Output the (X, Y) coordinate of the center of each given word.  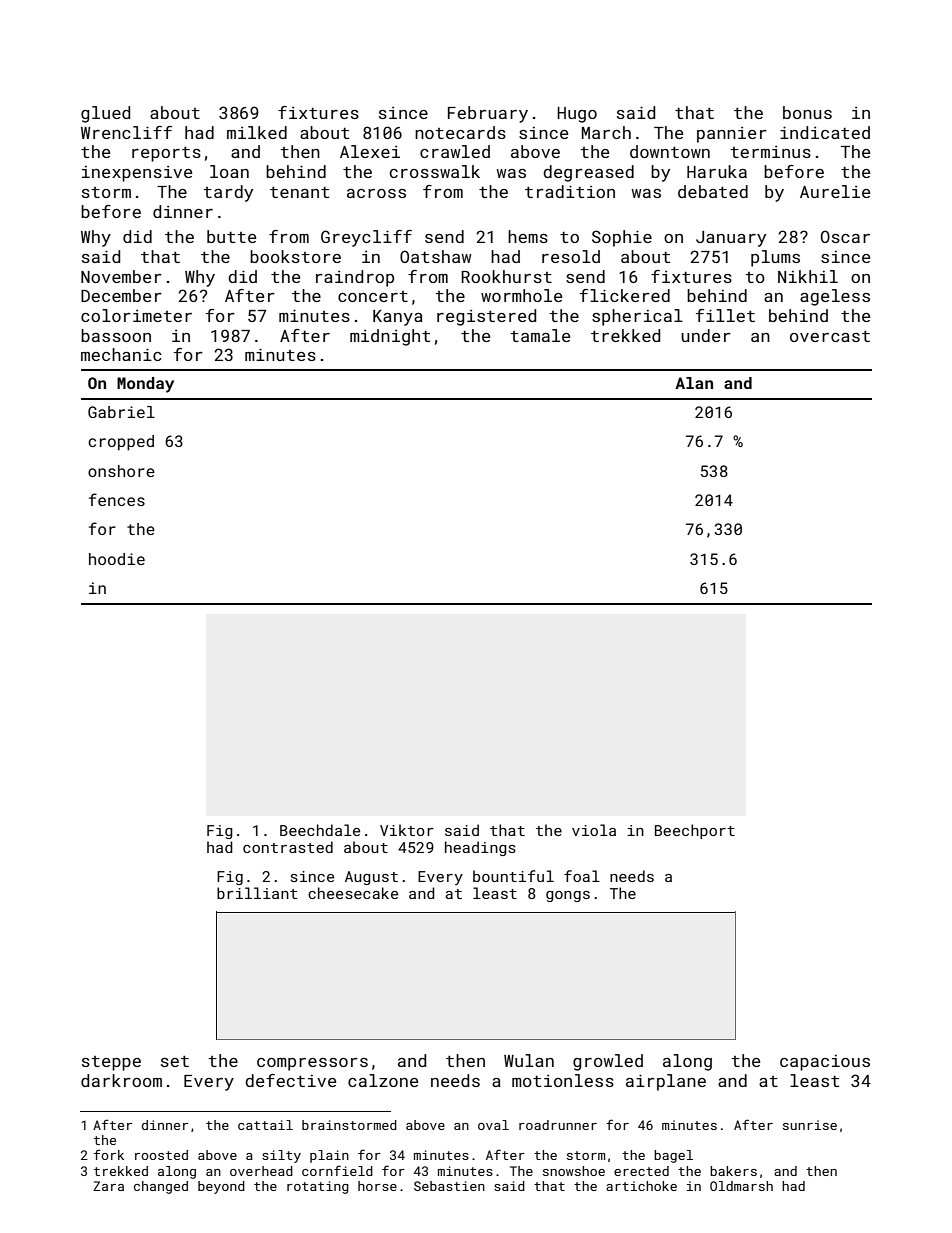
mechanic (121, 354)
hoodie (117, 559)
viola (594, 830)
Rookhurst (506, 276)
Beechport (695, 831)
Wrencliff (126, 132)
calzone (383, 1080)
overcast (830, 336)
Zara (108, 1186)
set (175, 1061)
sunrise (810, 1125)
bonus (807, 112)
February (488, 114)
